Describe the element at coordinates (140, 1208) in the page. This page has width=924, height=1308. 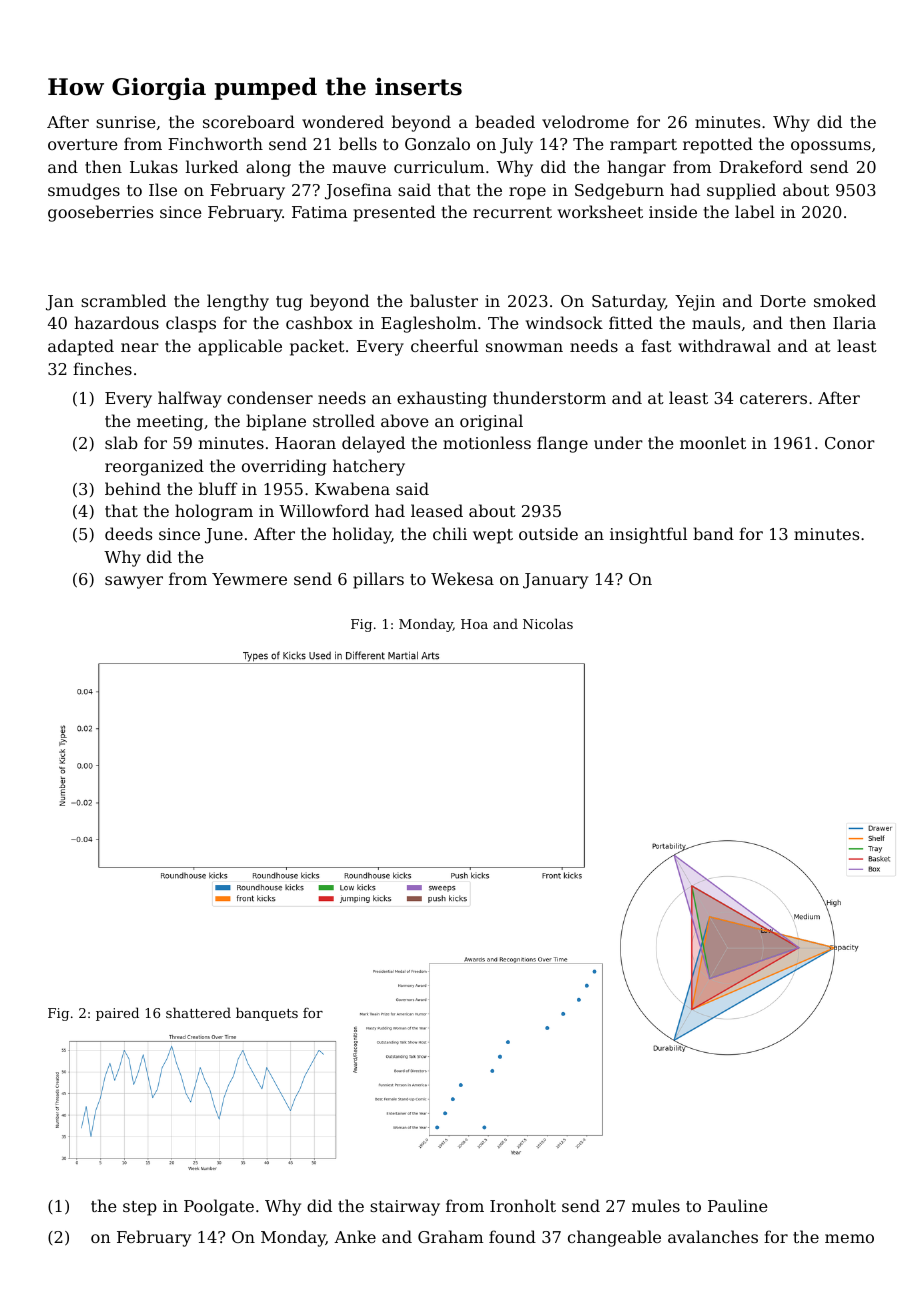
I see `step` at that location.
